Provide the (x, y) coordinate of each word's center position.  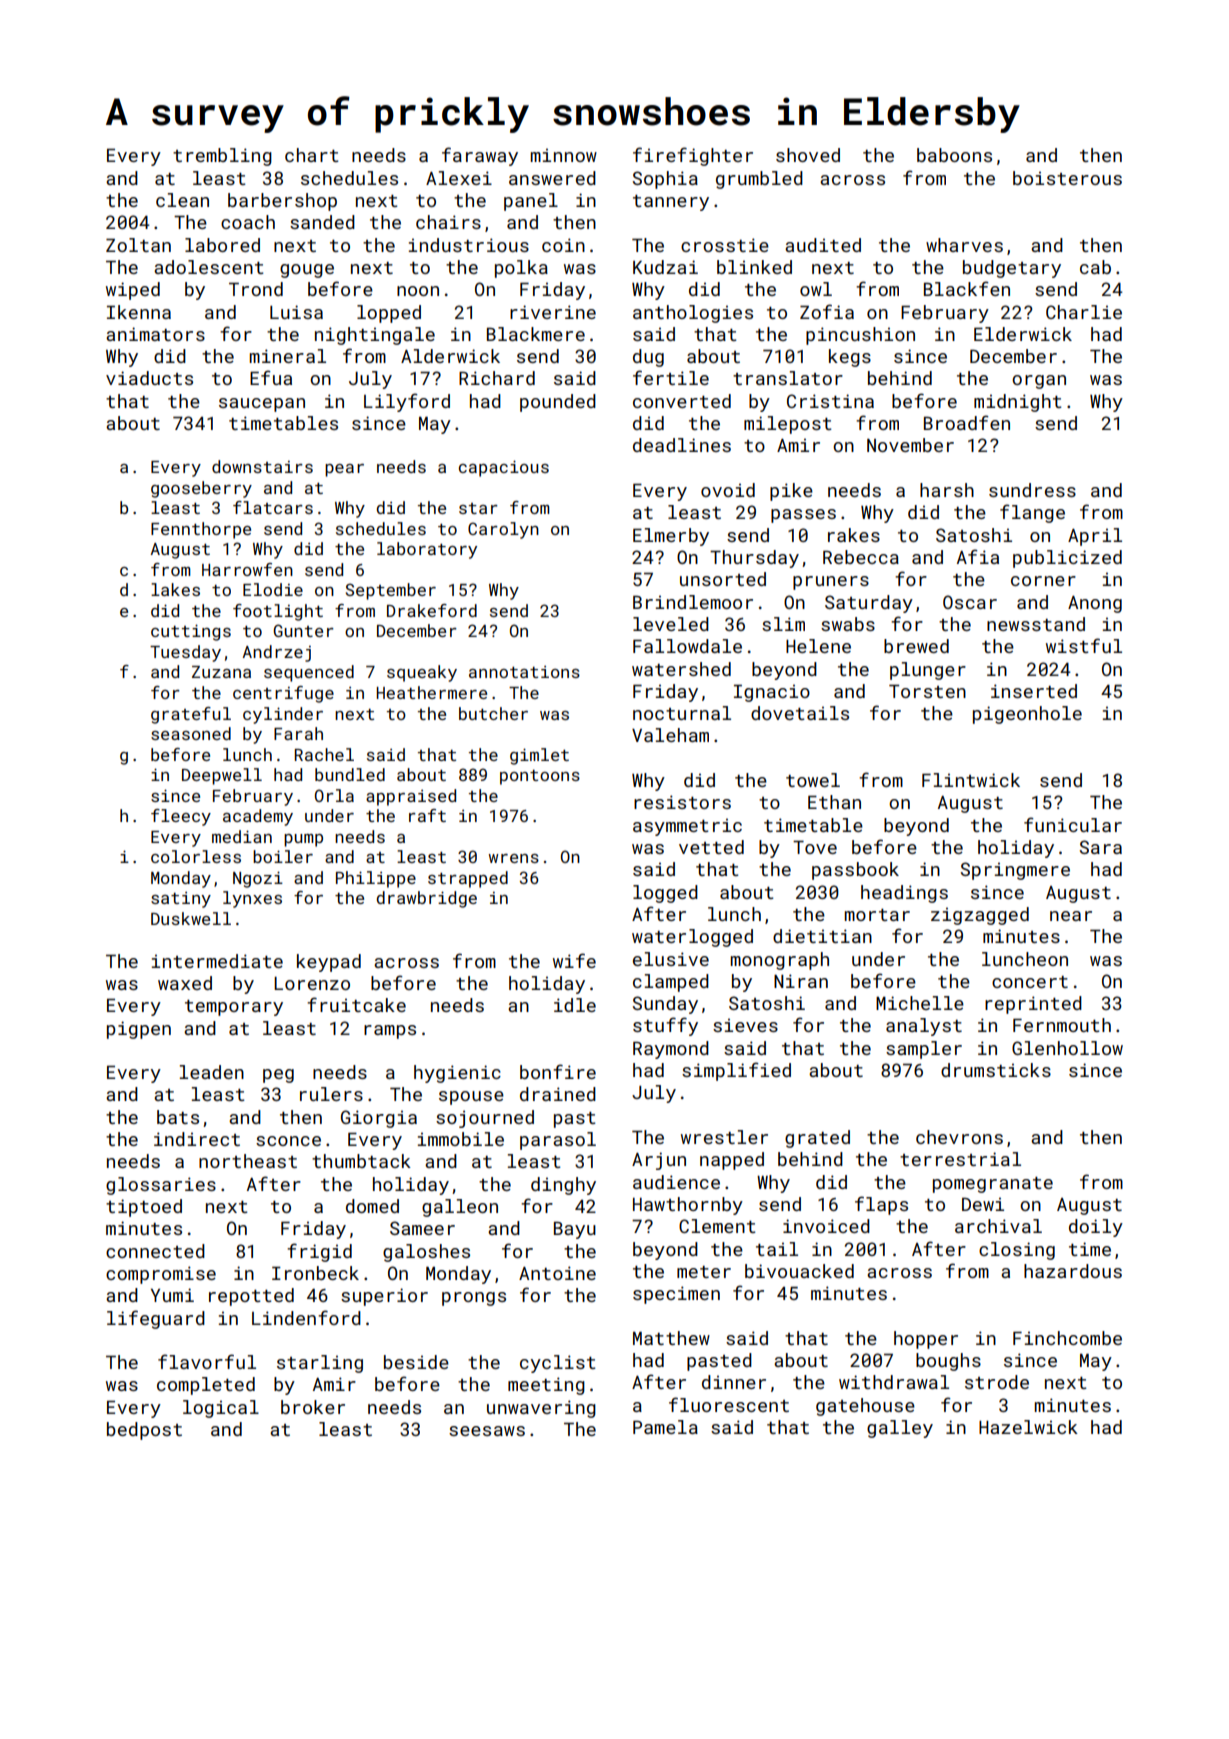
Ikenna (139, 312)
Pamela (665, 1427)
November (910, 445)
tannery (671, 203)
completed (206, 1386)
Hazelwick (1028, 1427)
